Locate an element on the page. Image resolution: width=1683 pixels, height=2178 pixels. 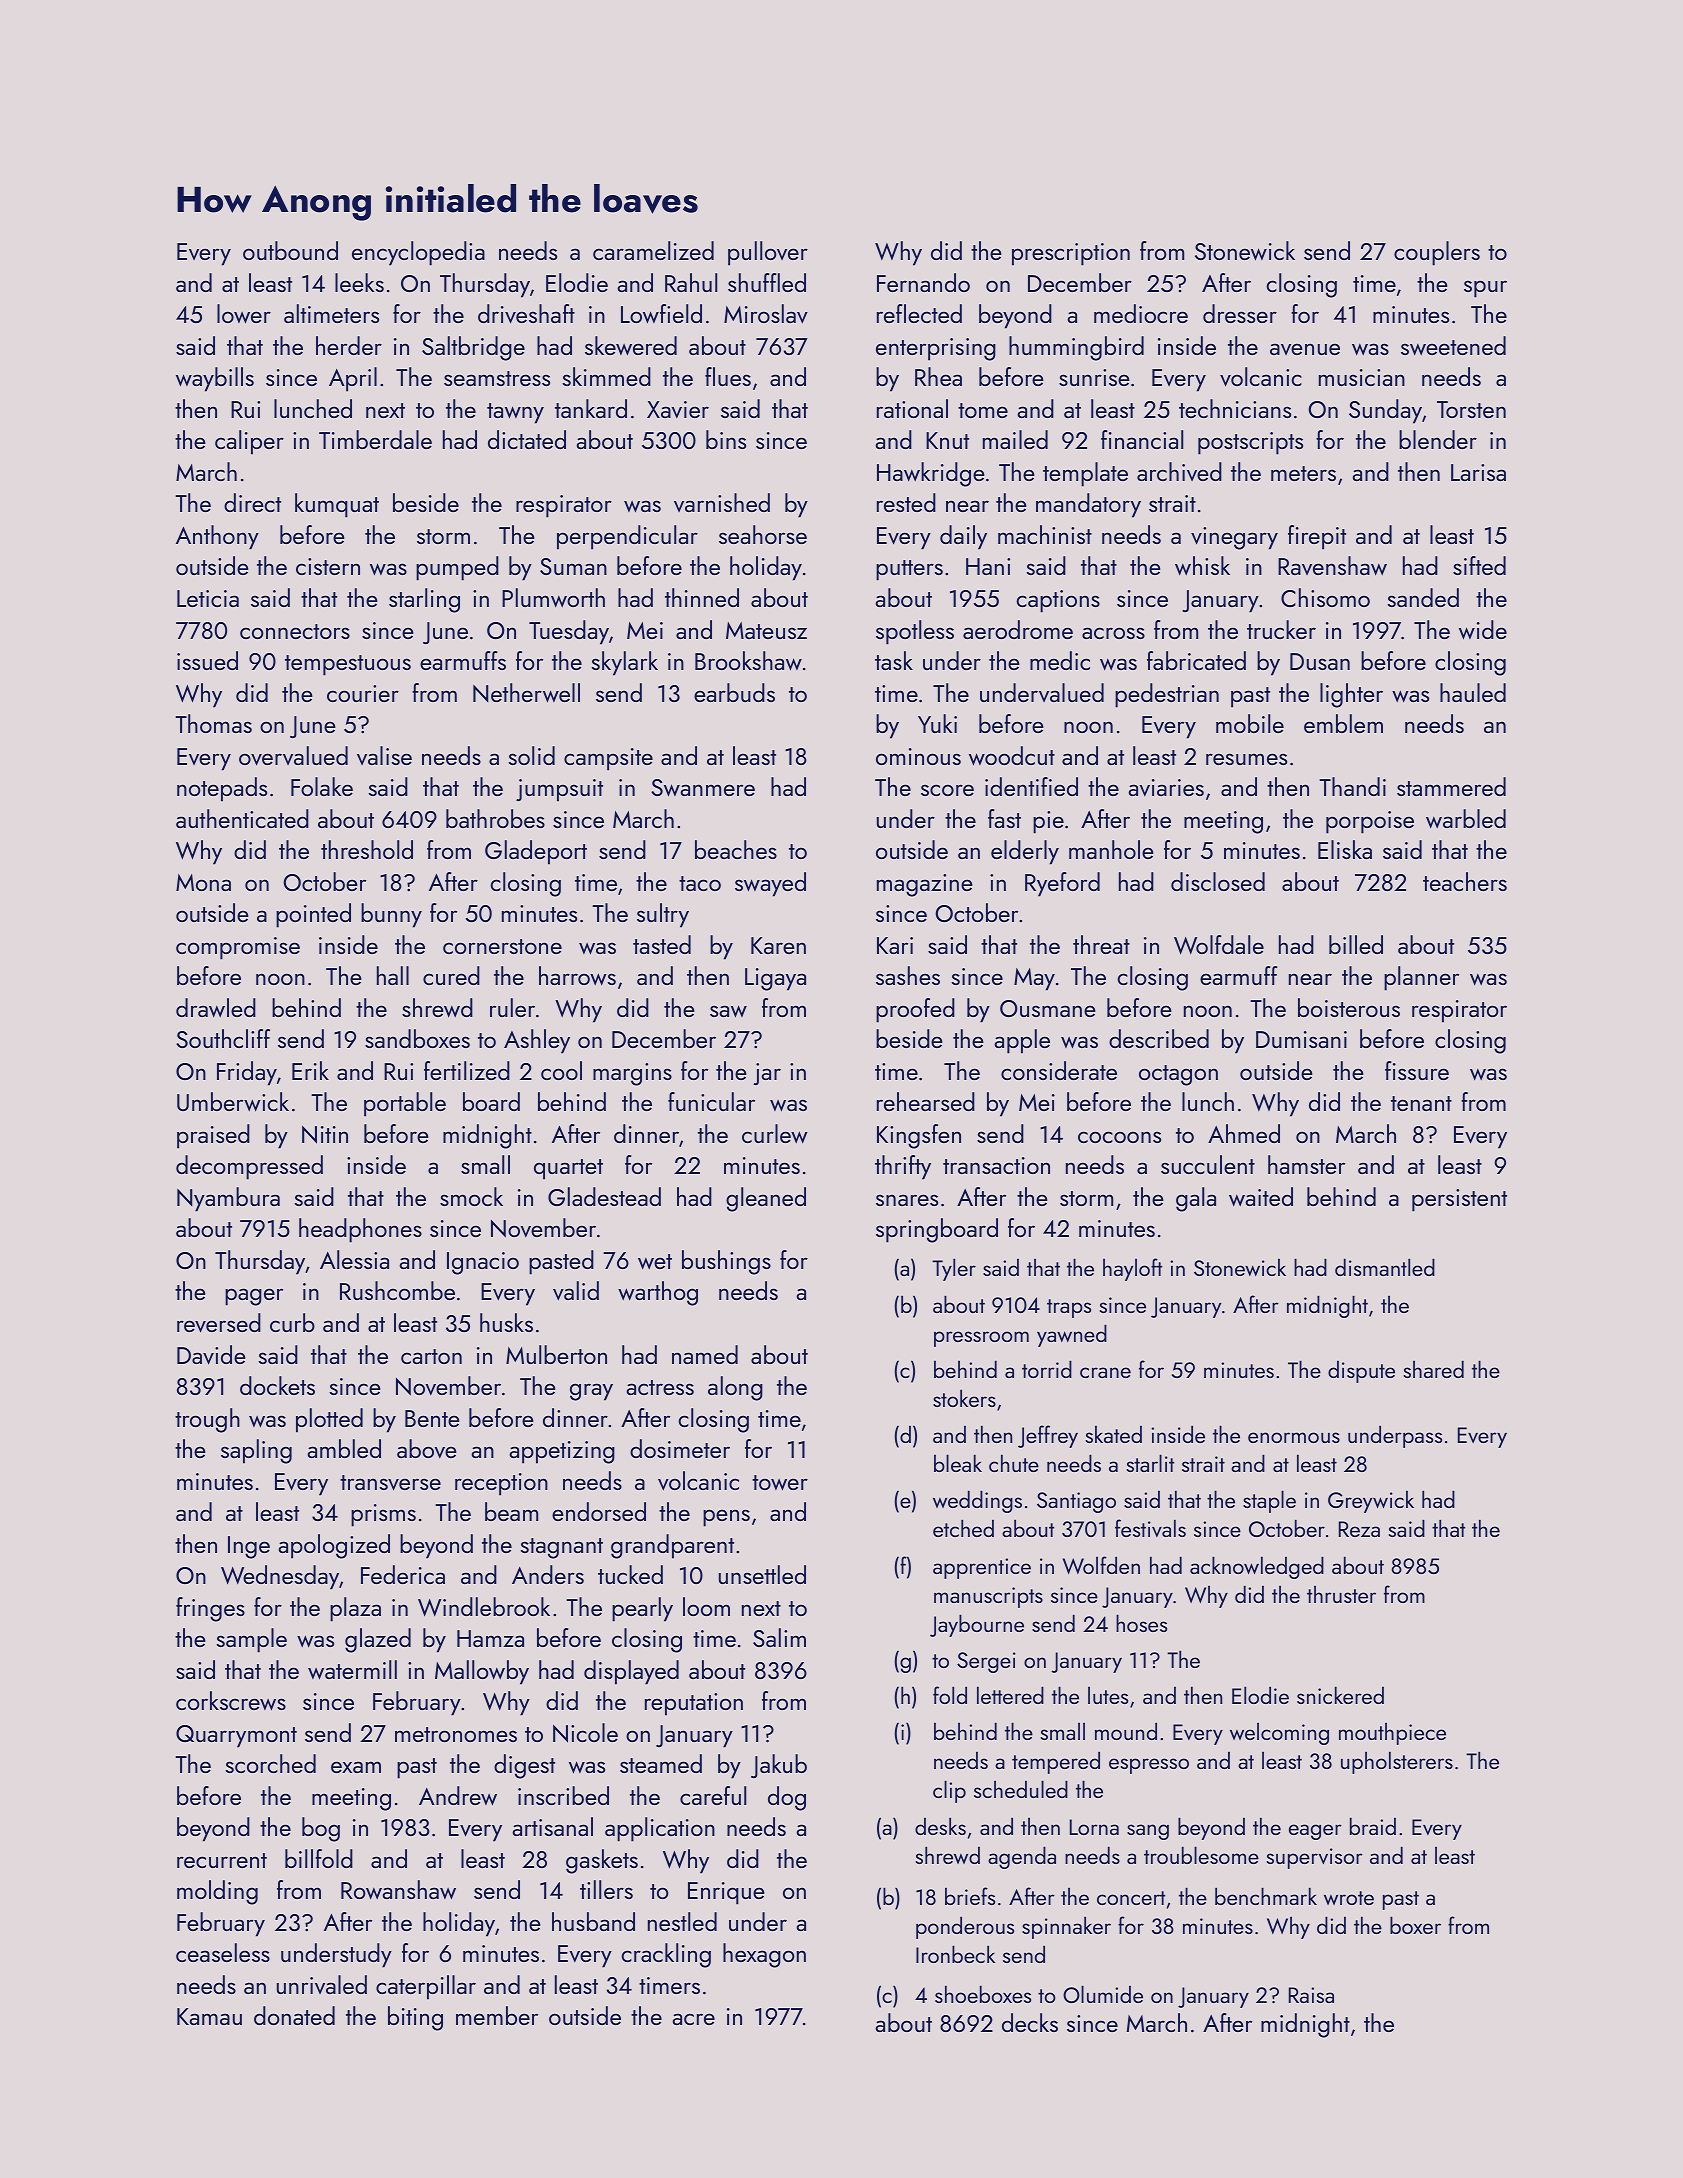
outbound is located at coordinates (290, 250).
